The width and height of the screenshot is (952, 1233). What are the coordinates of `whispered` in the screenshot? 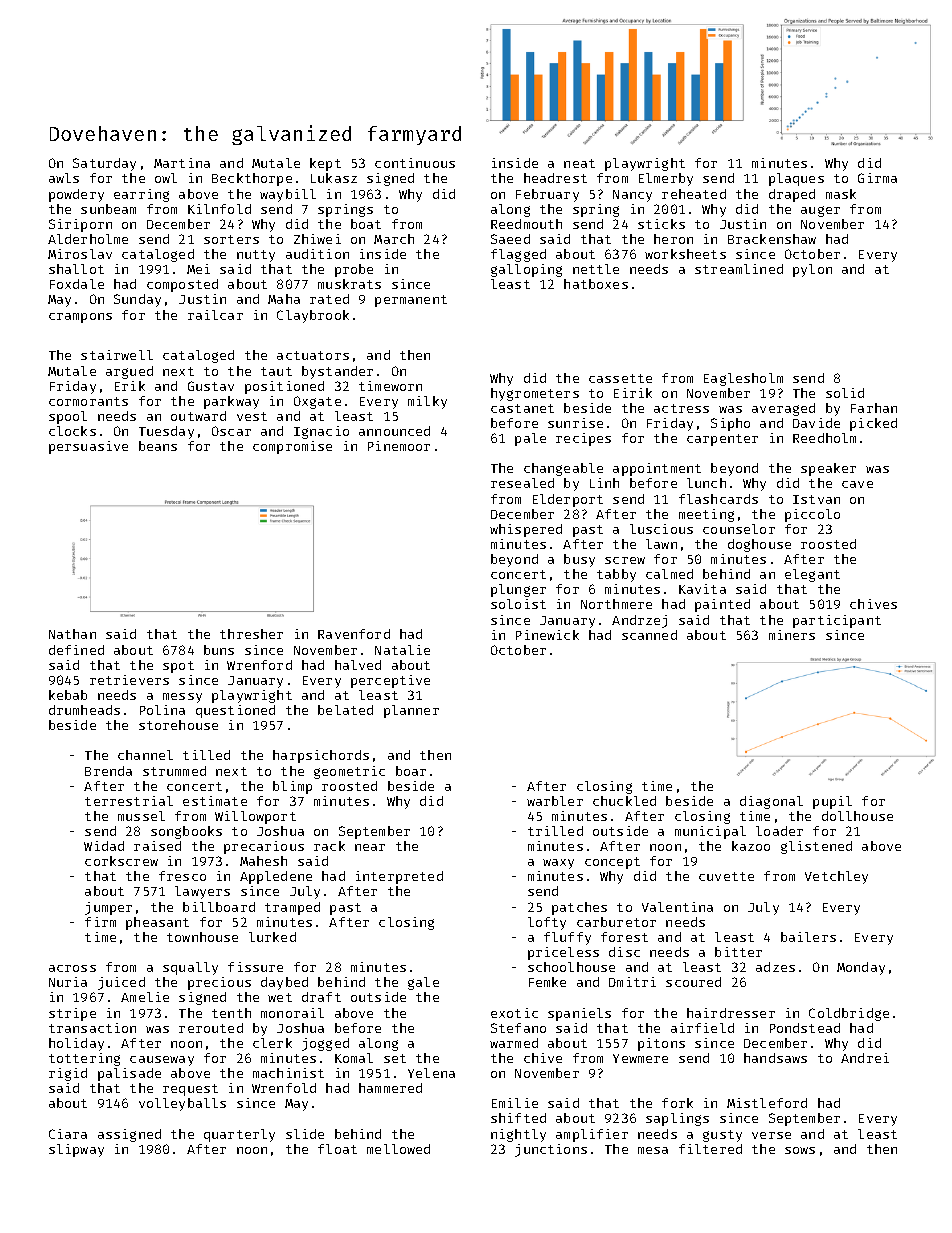 It's located at (526, 530).
